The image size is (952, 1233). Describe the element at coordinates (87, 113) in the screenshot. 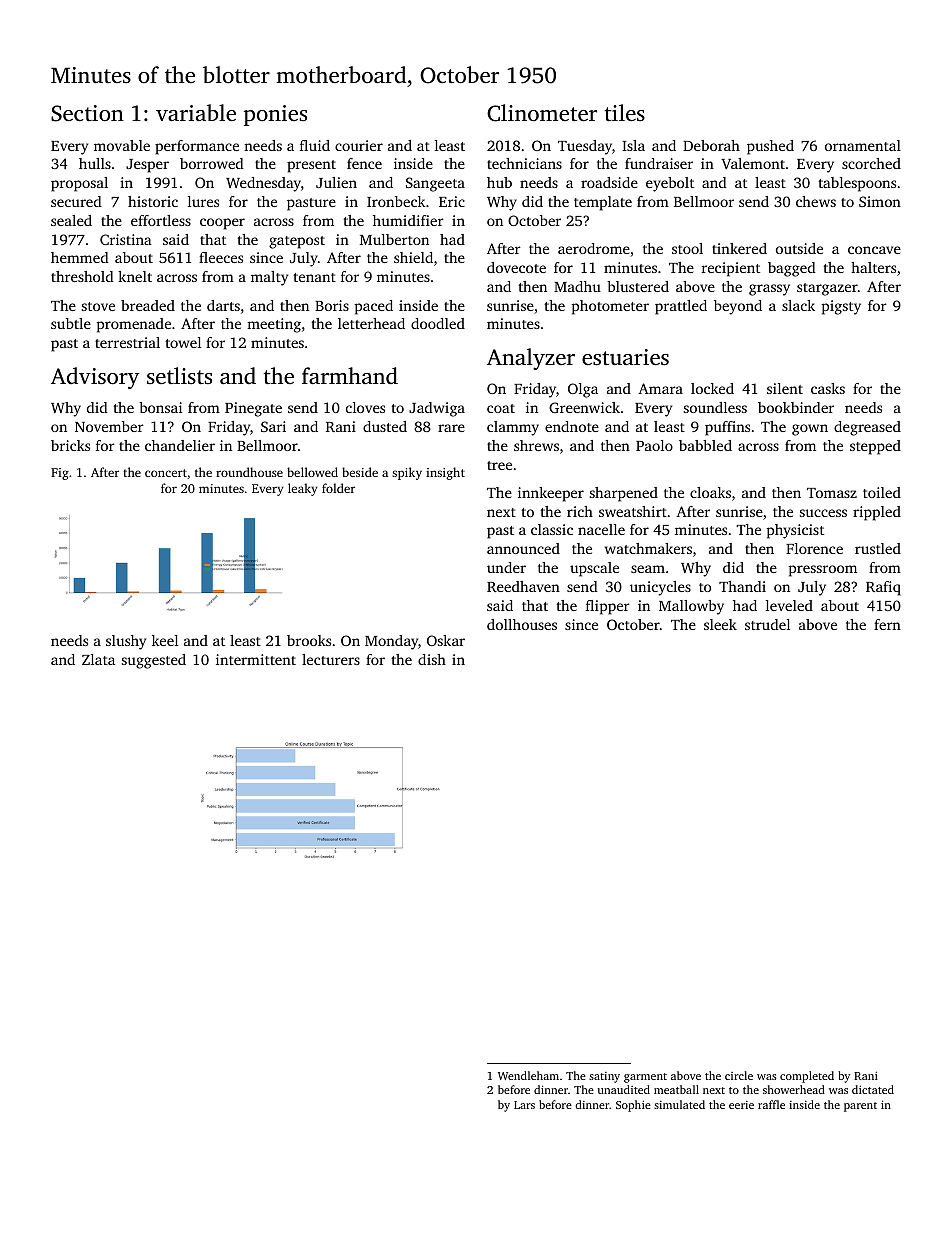

I see `Section` at that location.
